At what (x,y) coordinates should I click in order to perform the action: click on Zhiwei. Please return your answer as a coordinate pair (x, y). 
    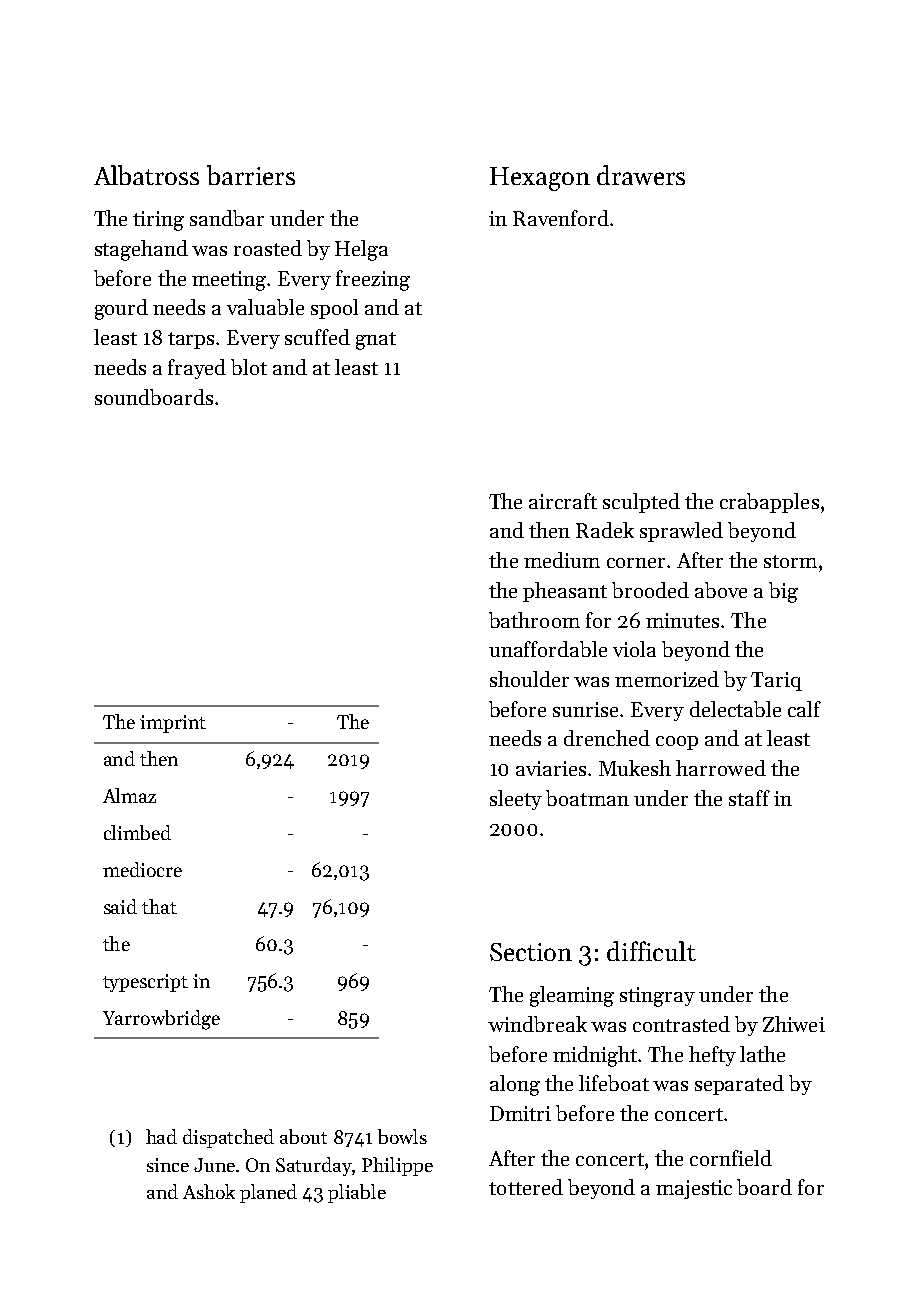
    Looking at the image, I should click on (794, 1024).
